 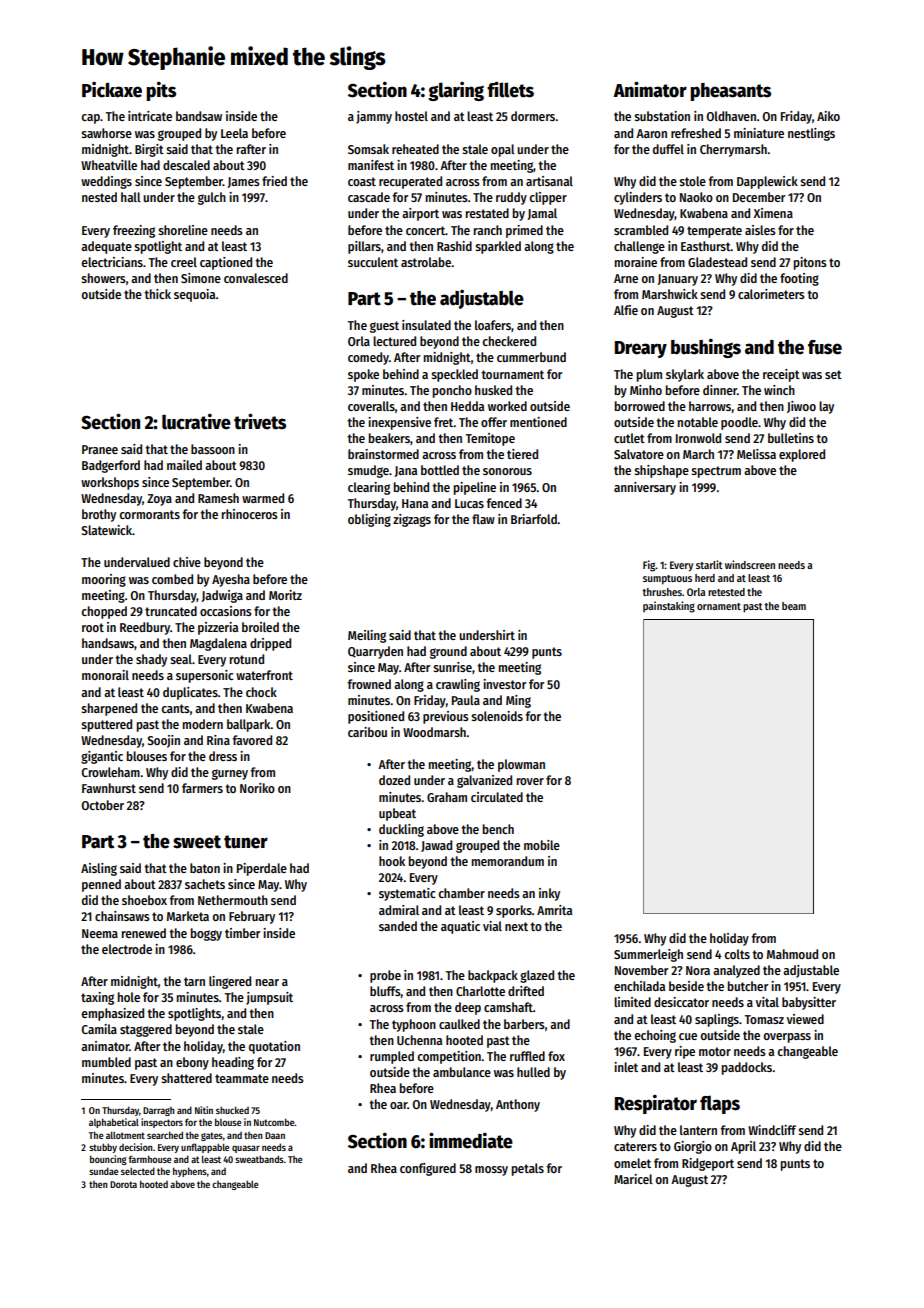 What do you see at coordinates (196, 421) in the document?
I see `lucrative` at bounding box center [196, 421].
